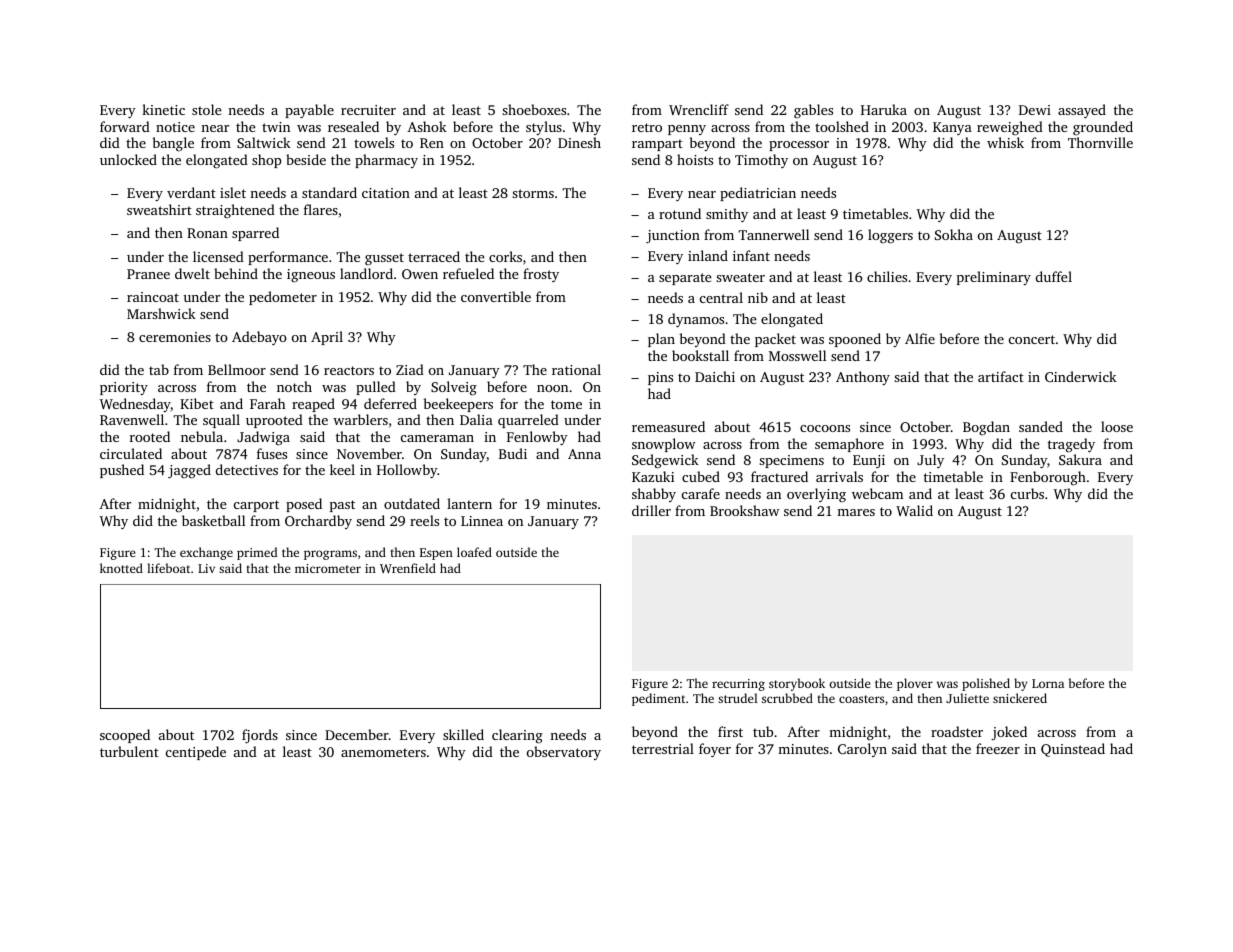 This image has height=952, width=1233. What do you see at coordinates (1073, 750) in the image?
I see `Quinstead` at bounding box center [1073, 750].
